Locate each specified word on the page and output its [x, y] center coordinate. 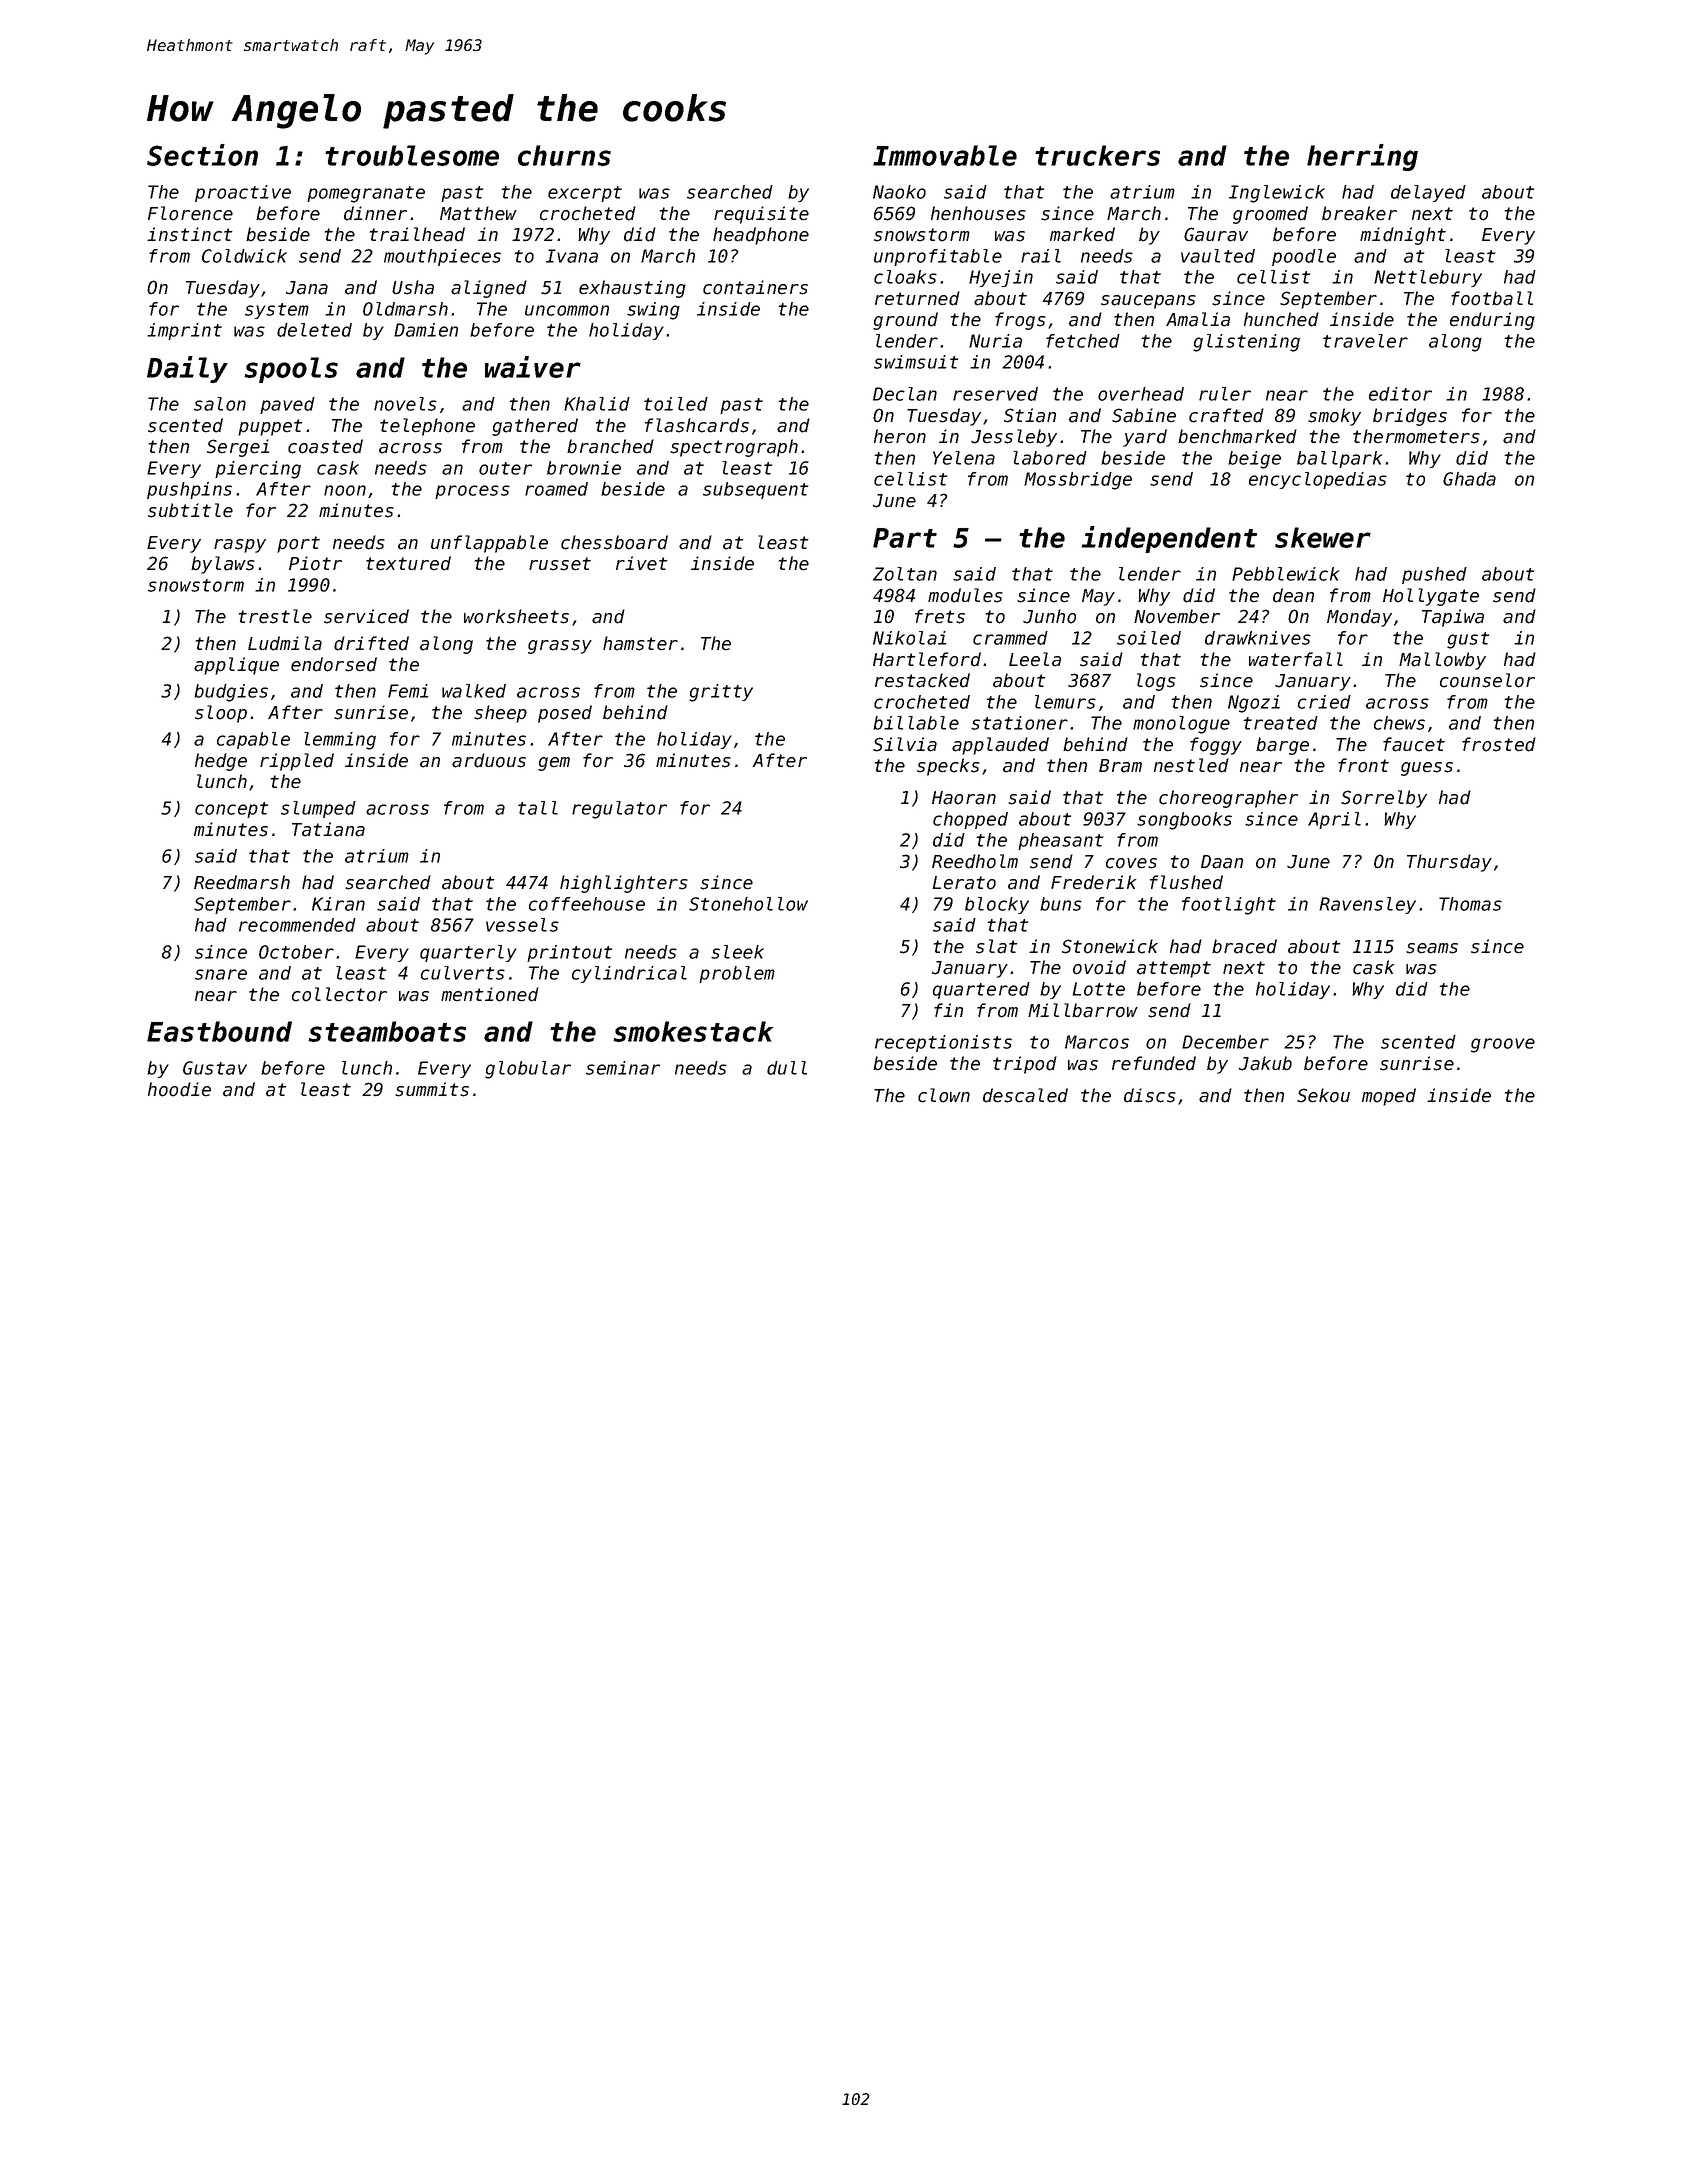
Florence [190, 213]
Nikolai [910, 638]
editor [1400, 394]
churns [564, 155]
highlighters [624, 884]
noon [345, 490]
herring [1362, 157]
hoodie [179, 1089]
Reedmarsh [242, 882]
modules [965, 595]
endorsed [334, 664]
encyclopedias [1318, 480]
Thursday [1449, 863]
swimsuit [916, 362]
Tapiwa [1453, 618]
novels [405, 404]
